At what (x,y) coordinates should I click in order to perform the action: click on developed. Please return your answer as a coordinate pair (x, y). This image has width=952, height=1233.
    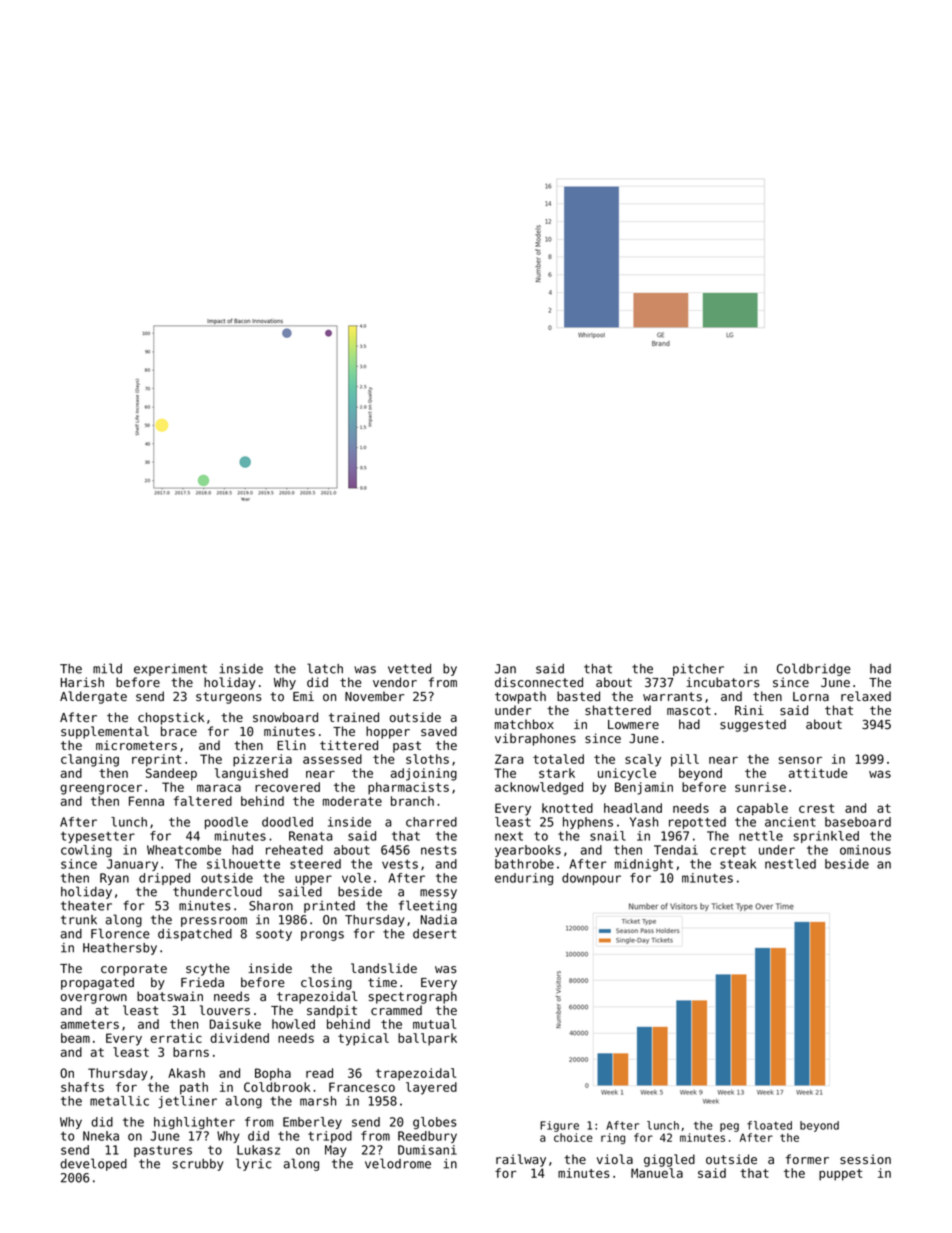
    Looking at the image, I should click on (93, 1164).
